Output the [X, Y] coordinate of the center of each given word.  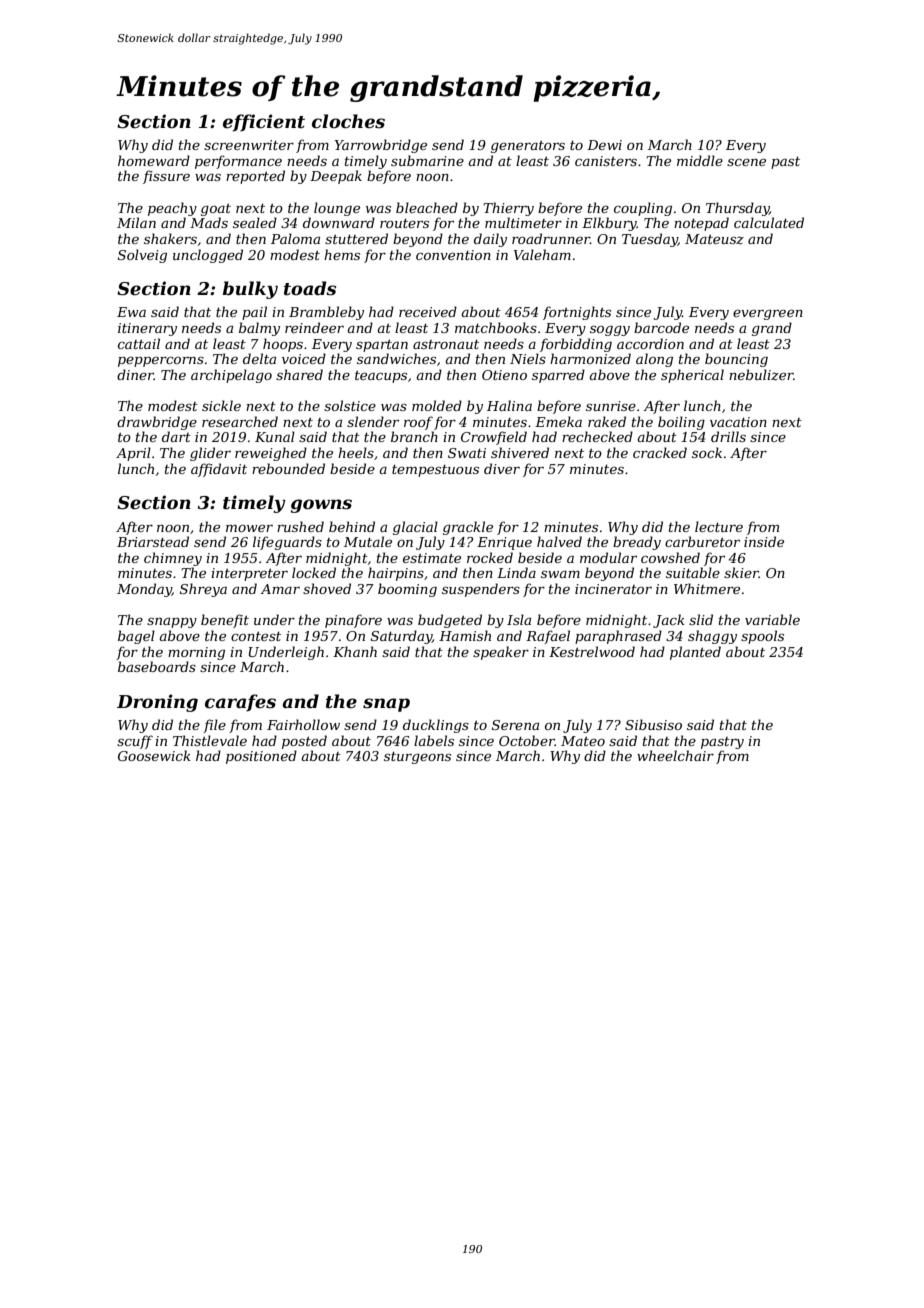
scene [746, 162]
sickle [221, 405]
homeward [154, 160]
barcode [661, 327]
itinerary [147, 329]
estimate [432, 558]
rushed [300, 526]
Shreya [203, 590]
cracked [660, 452]
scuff [135, 742]
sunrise [611, 406]
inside [764, 541]
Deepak [336, 177]
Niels [528, 358]
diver [502, 468]
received [428, 311]
